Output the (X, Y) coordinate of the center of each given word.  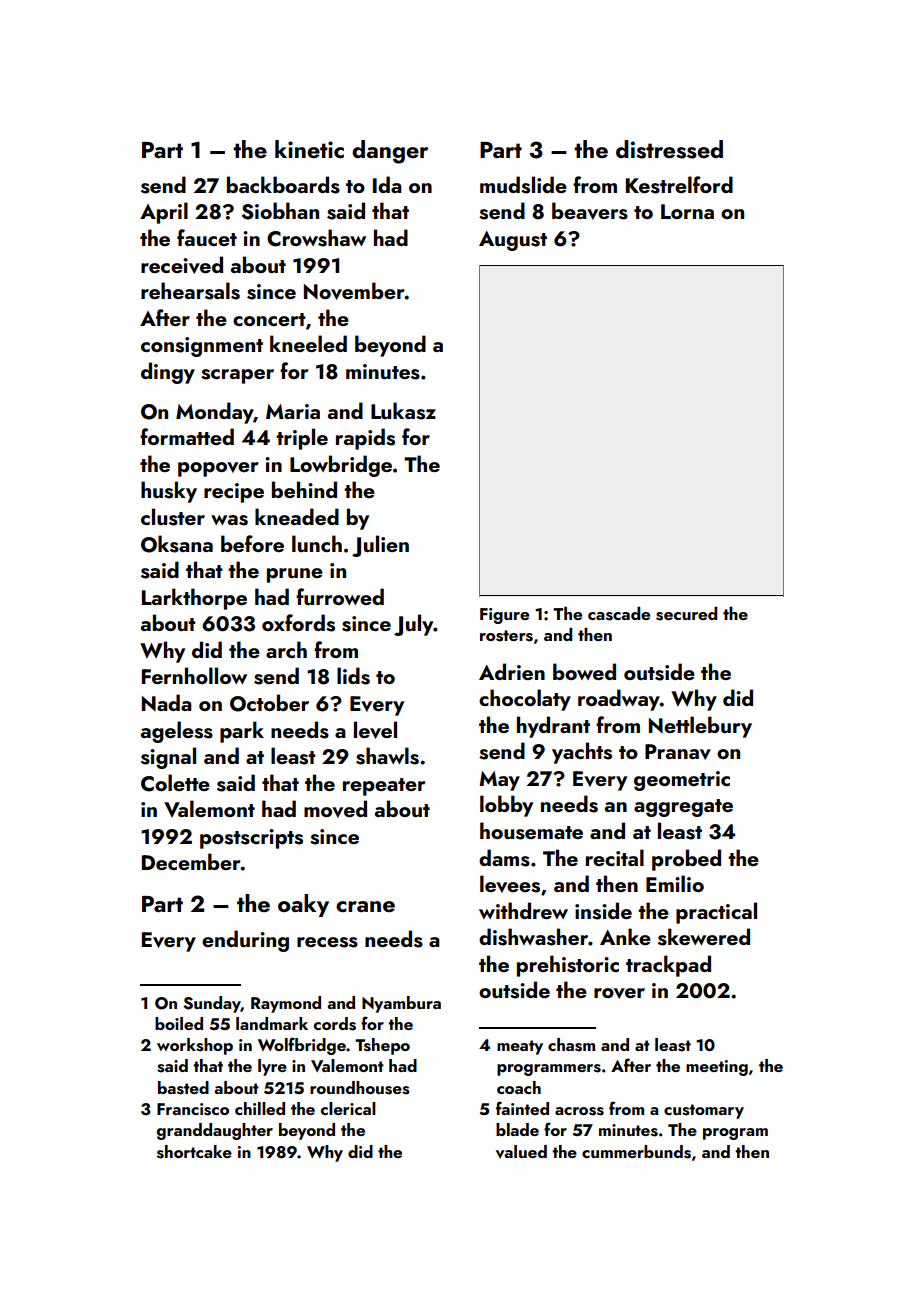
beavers (590, 211)
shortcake (194, 1152)
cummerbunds (636, 1152)
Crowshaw (316, 238)
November (354, 291)
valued (521, 1152)
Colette (175, 783)
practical (716, 913)
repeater (384, 787)
